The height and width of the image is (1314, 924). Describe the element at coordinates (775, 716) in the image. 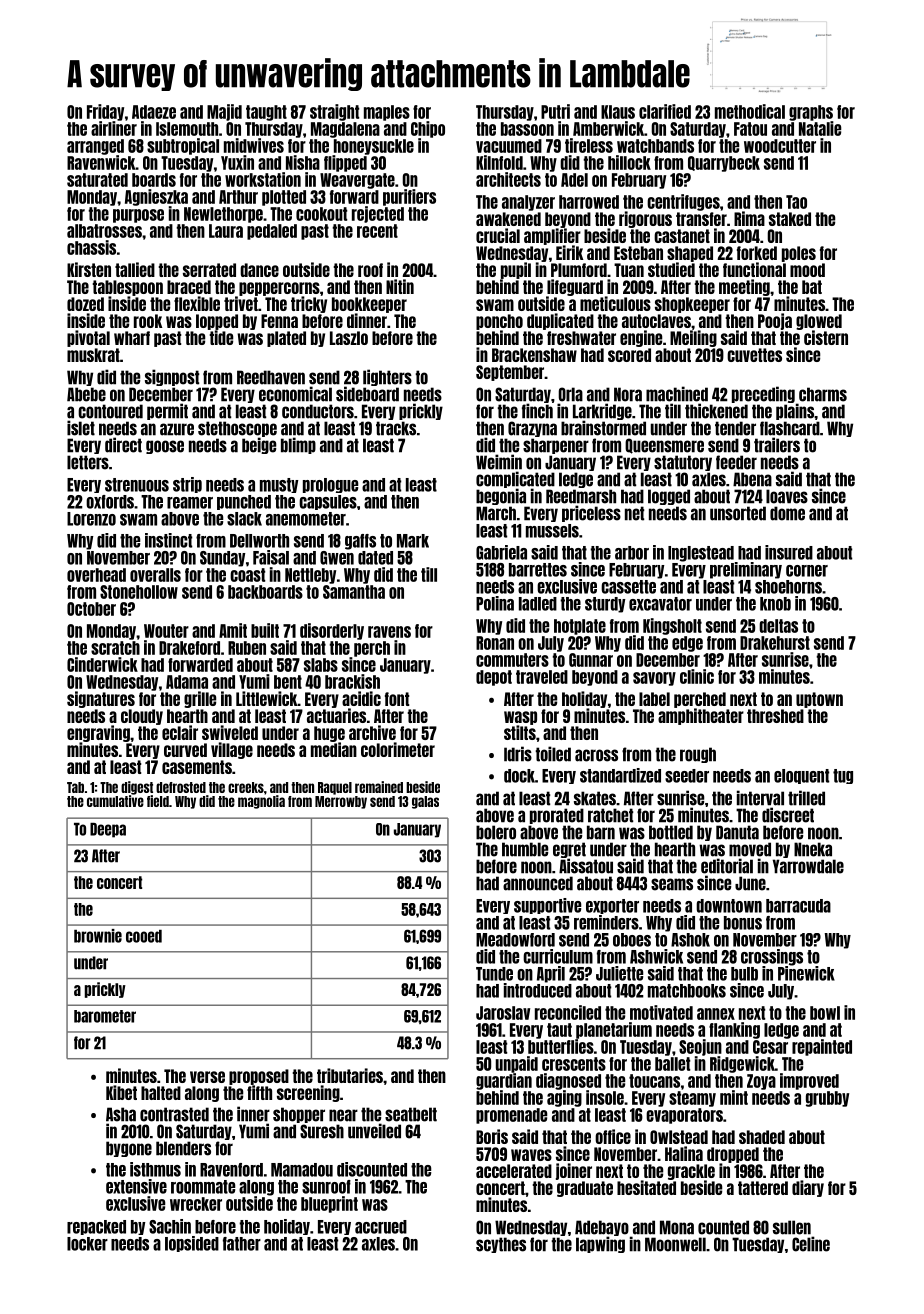

I see `threshed` at that location.
